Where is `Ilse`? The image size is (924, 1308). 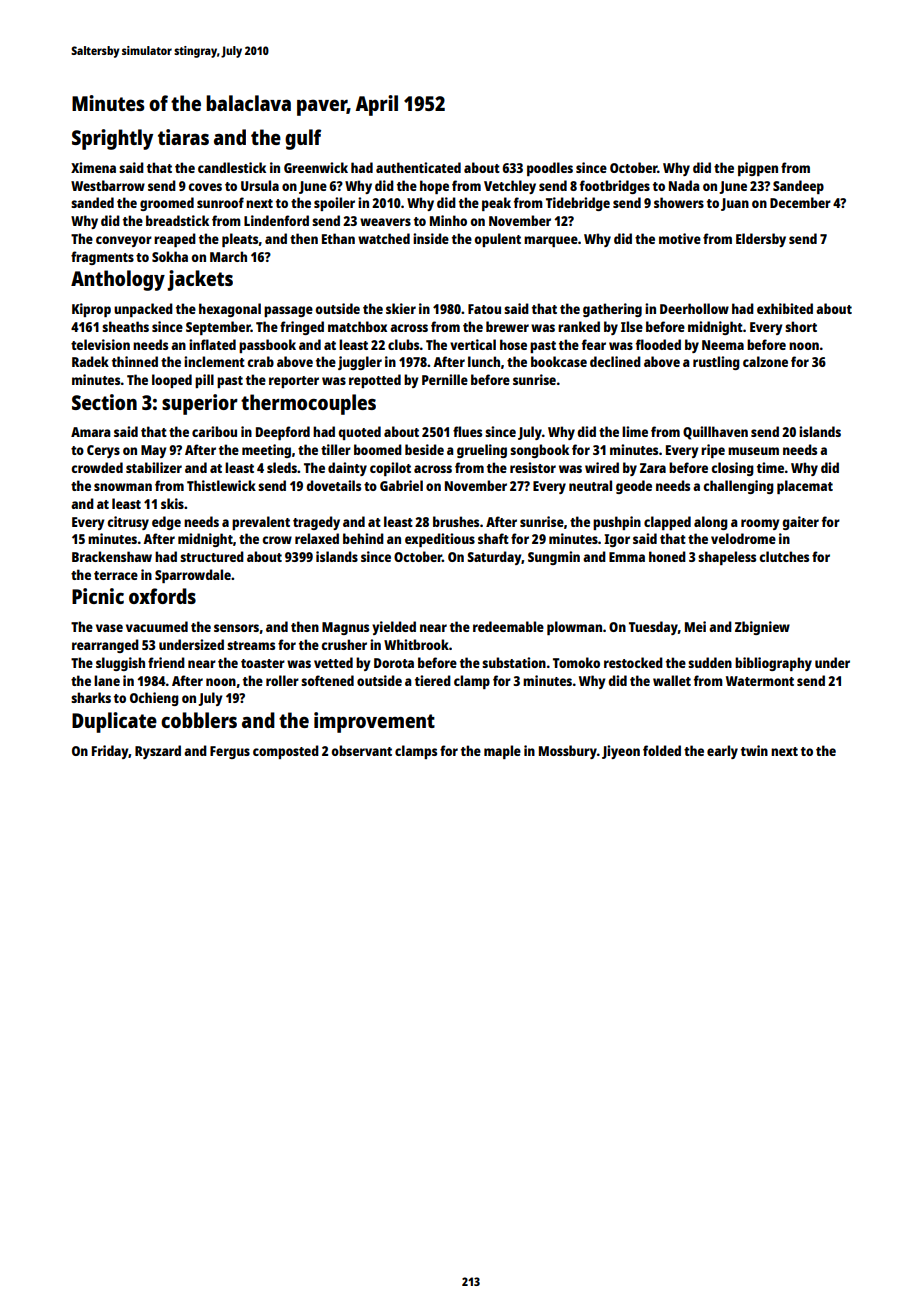 Ilse is located at coordinates (632, 326).
